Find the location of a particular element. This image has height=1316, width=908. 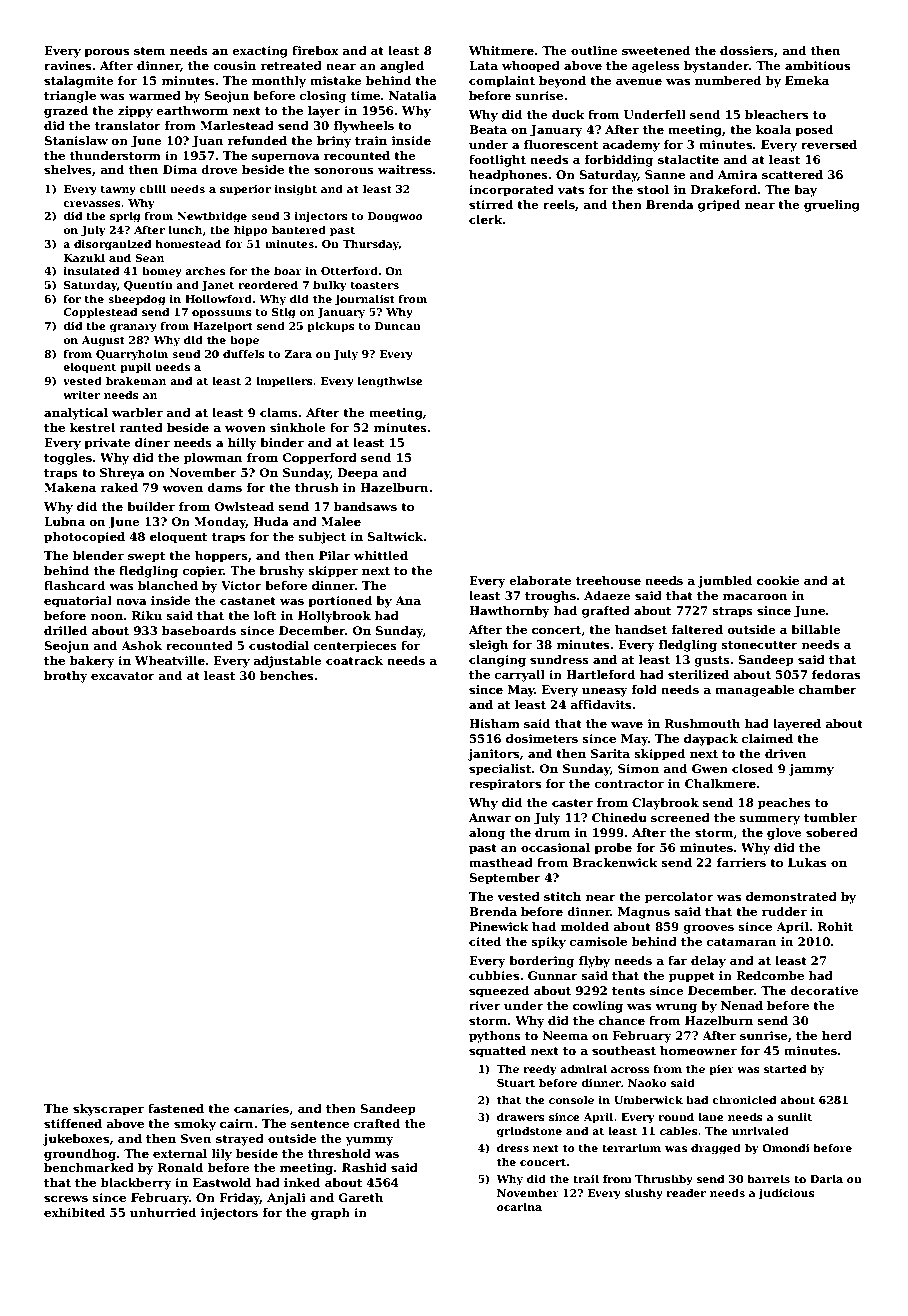

exhibited is located at coordinates (74, 1212).
